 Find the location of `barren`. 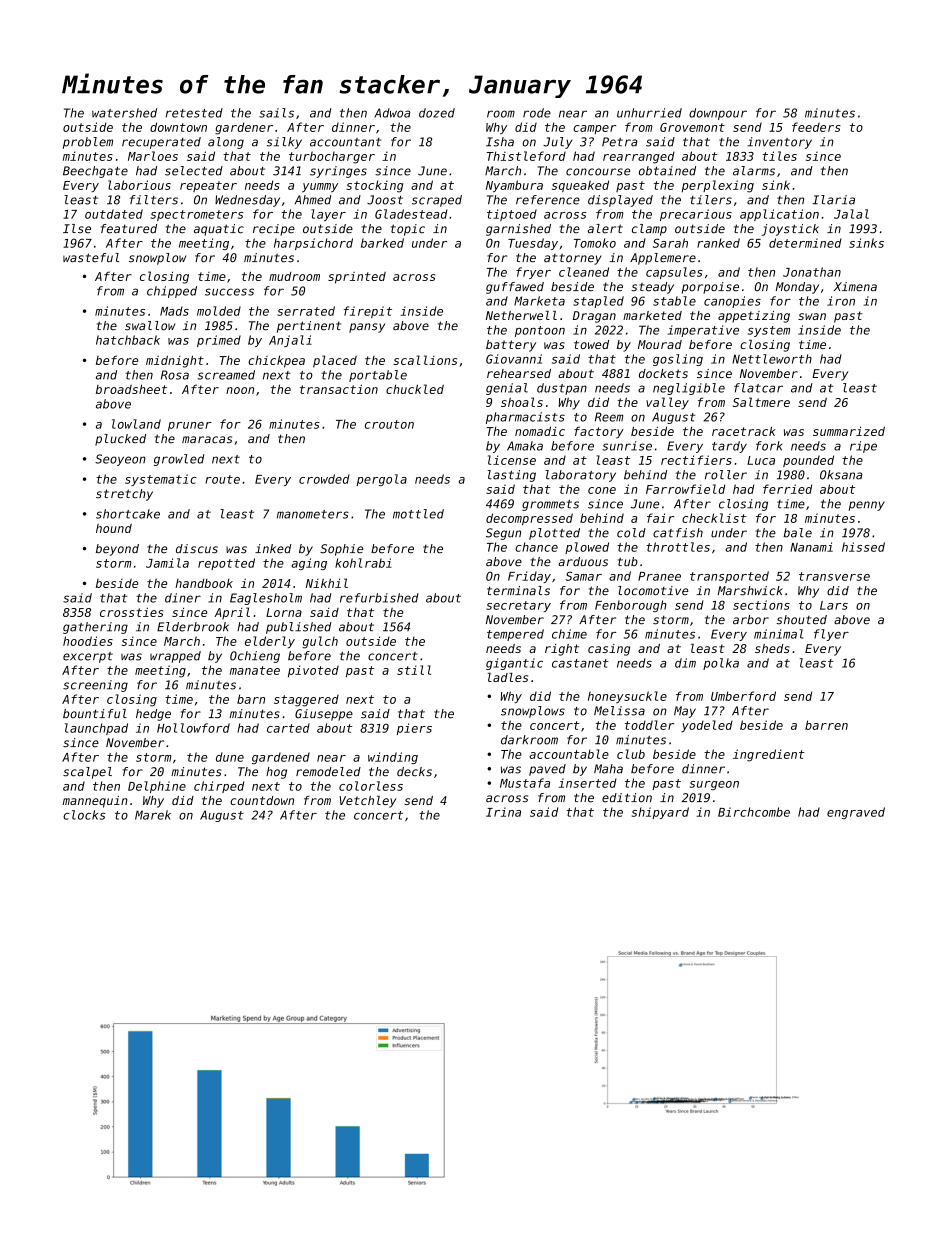

barren is located at coordinates (826, 725).
